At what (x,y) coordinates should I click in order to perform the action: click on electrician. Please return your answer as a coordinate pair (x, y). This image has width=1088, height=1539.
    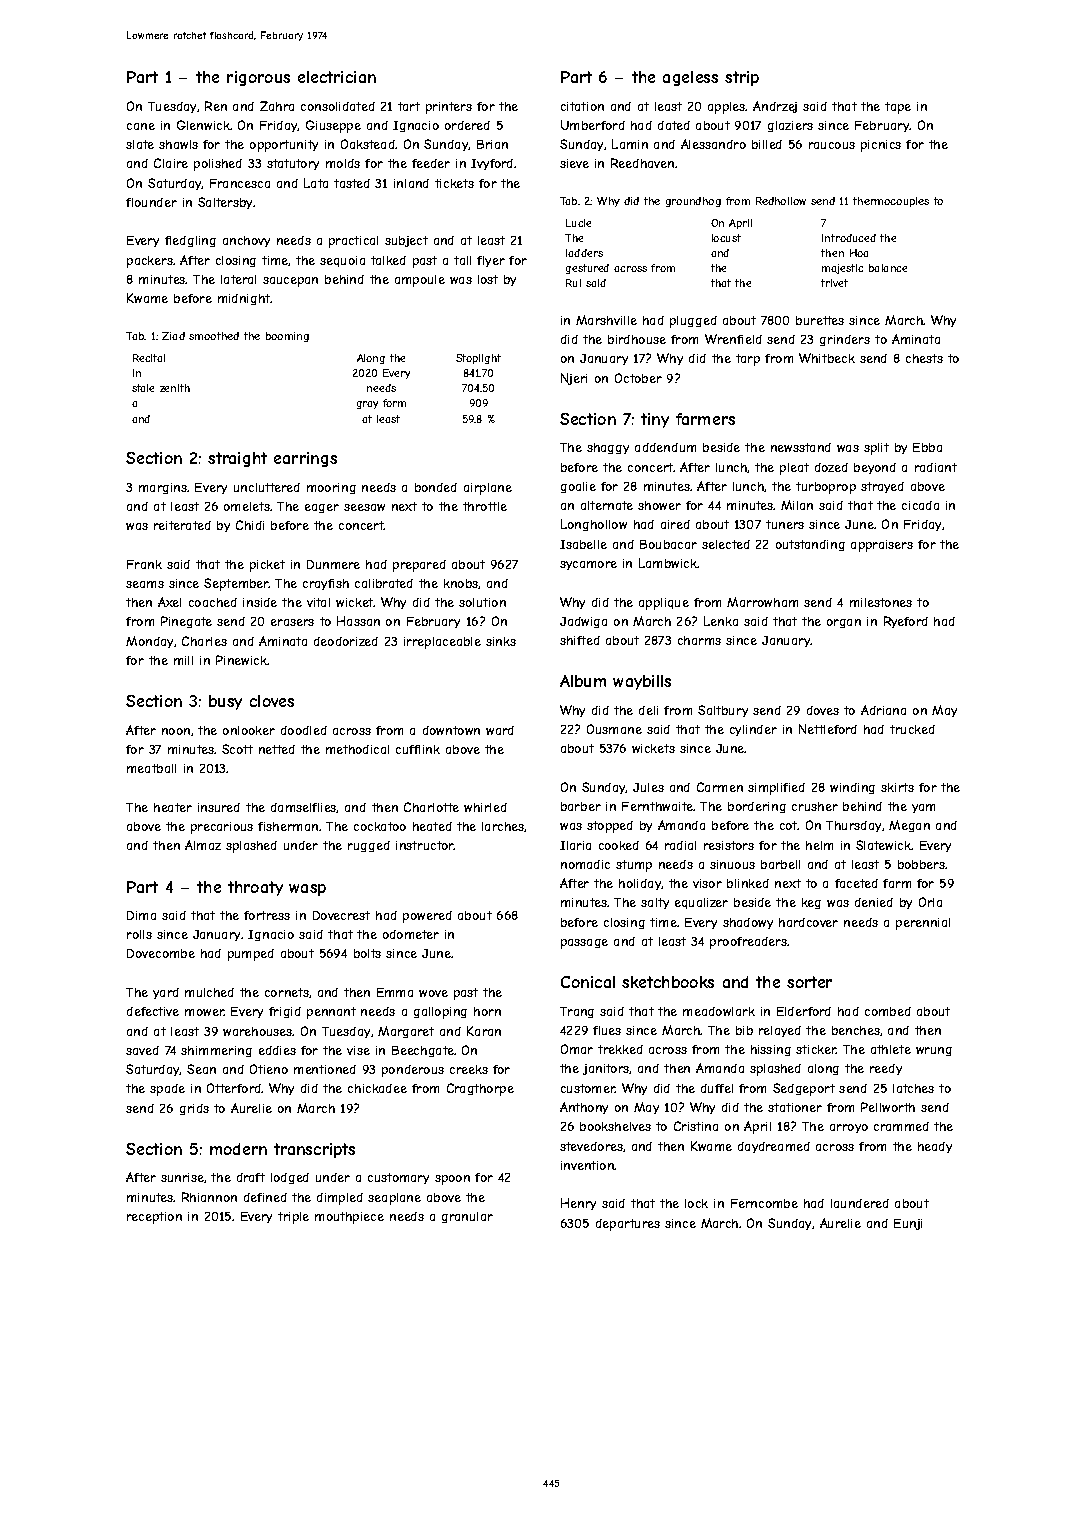
    Looking at the image, I should click on (337, 77).
